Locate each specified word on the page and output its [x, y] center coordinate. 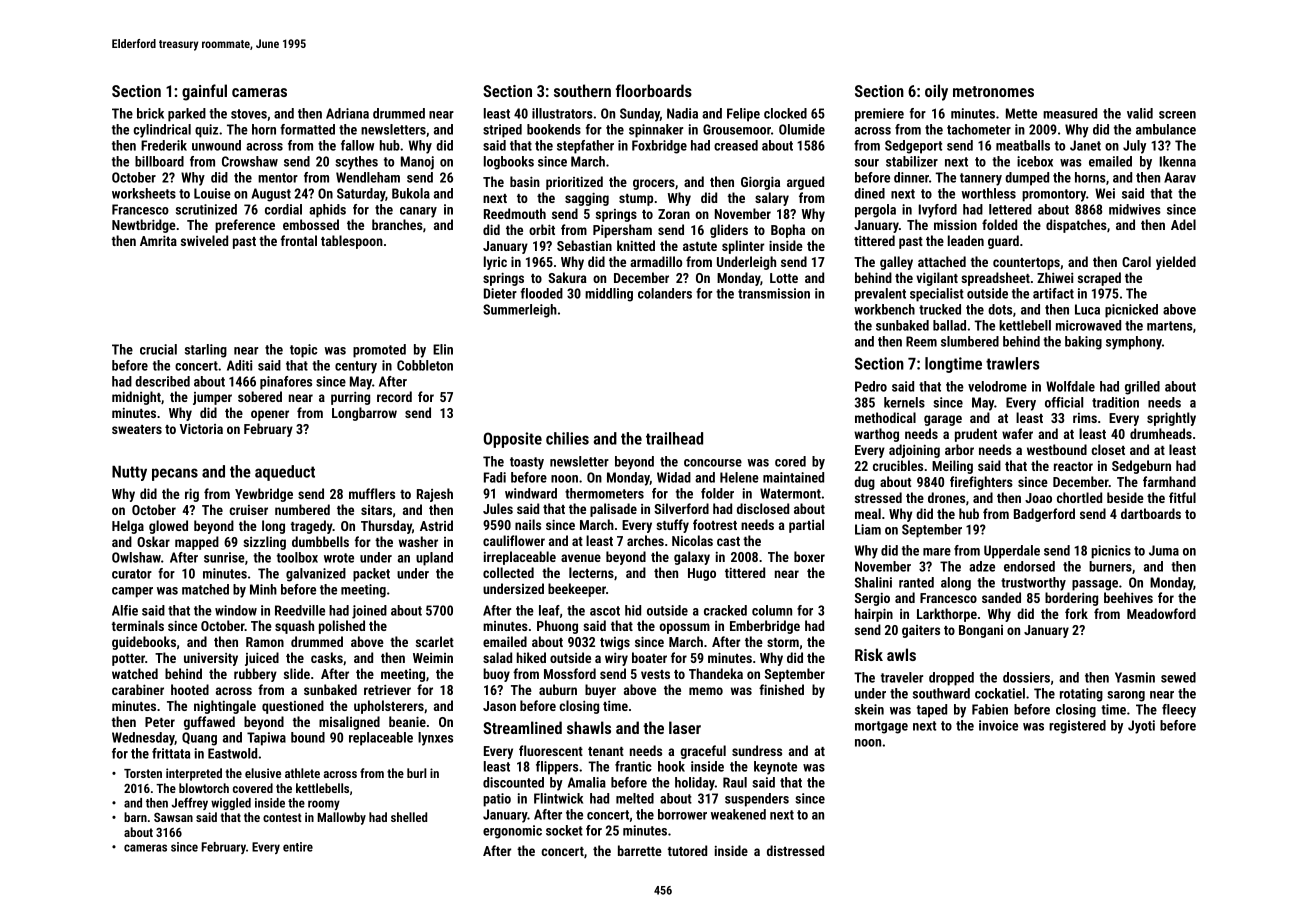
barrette [640, 850]
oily [936, 92]
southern [582, 90]
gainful [204, 92]
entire [298, 847]
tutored [687, 850]
